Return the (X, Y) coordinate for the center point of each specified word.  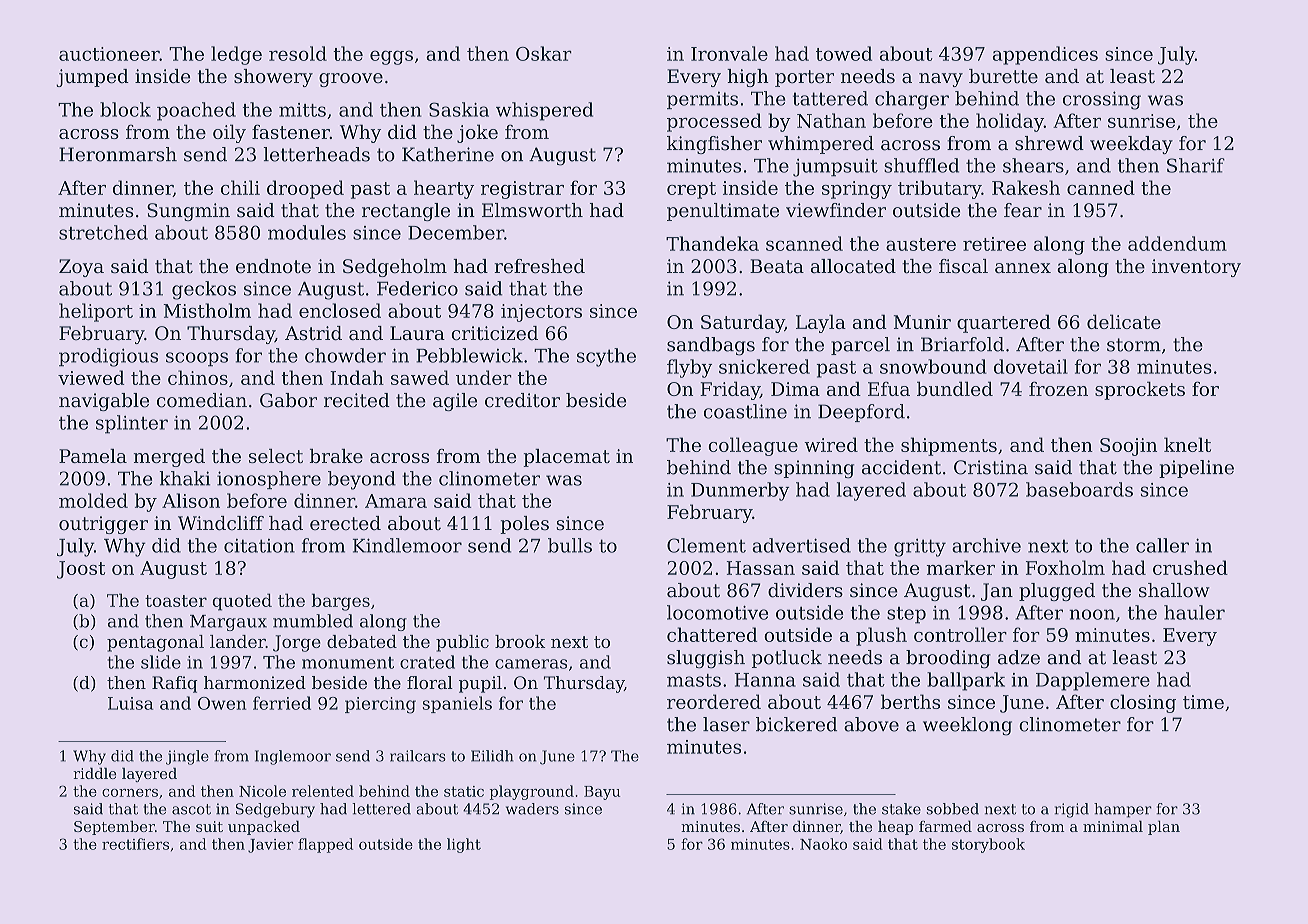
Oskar (544, 53)
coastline (745, 411)
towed (844, 53)
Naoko (823, 844)
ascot (191, 809)
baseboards (1079, 489)
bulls (570, 545)
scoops (197, 359)
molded (93, 500)
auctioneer (109, 54)
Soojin (1128, 447)
